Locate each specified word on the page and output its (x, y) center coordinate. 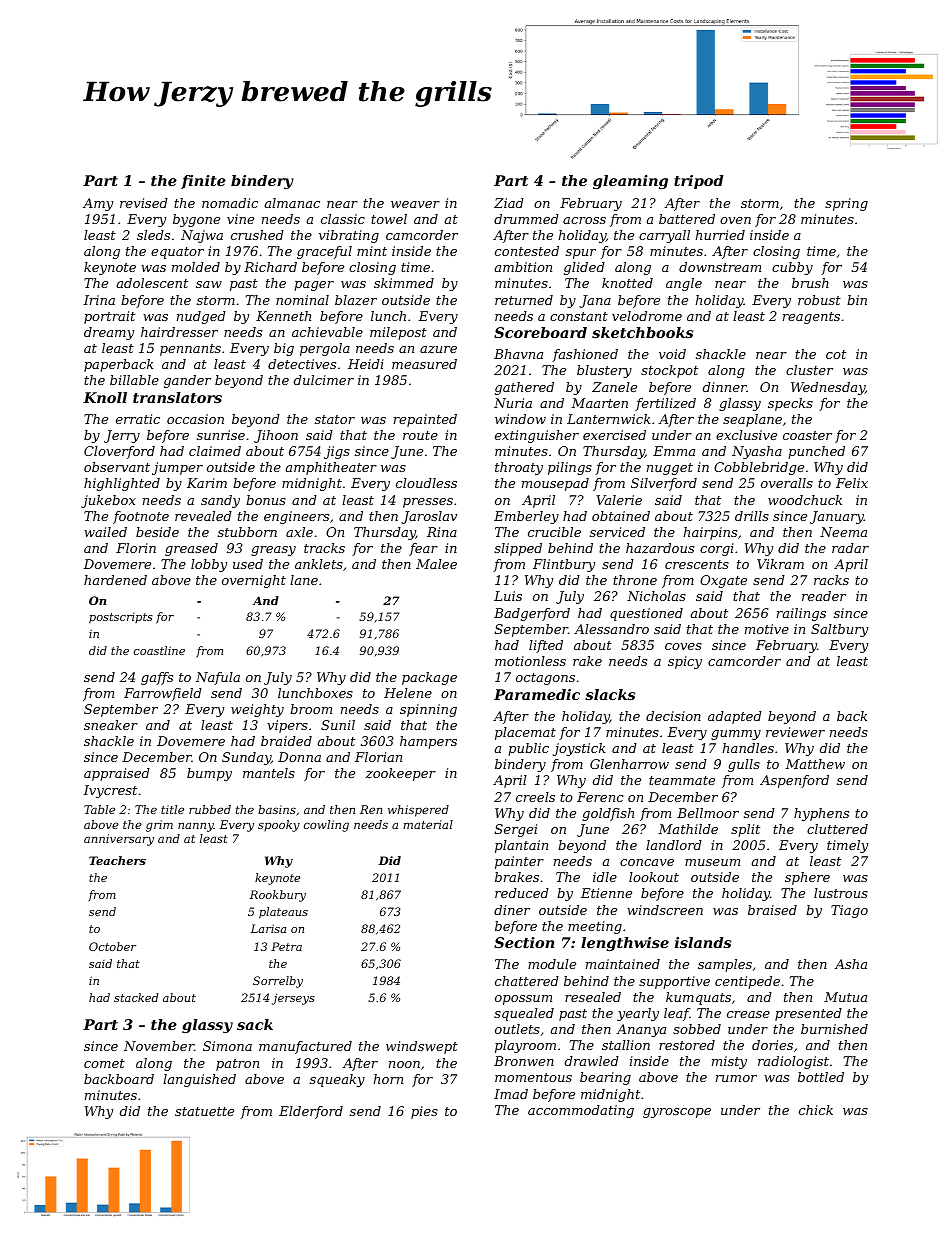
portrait (109, 317)
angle (684, 284)
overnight (254, 581)
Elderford (311, 1112)
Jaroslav (429, 517)
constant (579, 316)
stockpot (669, 371)
